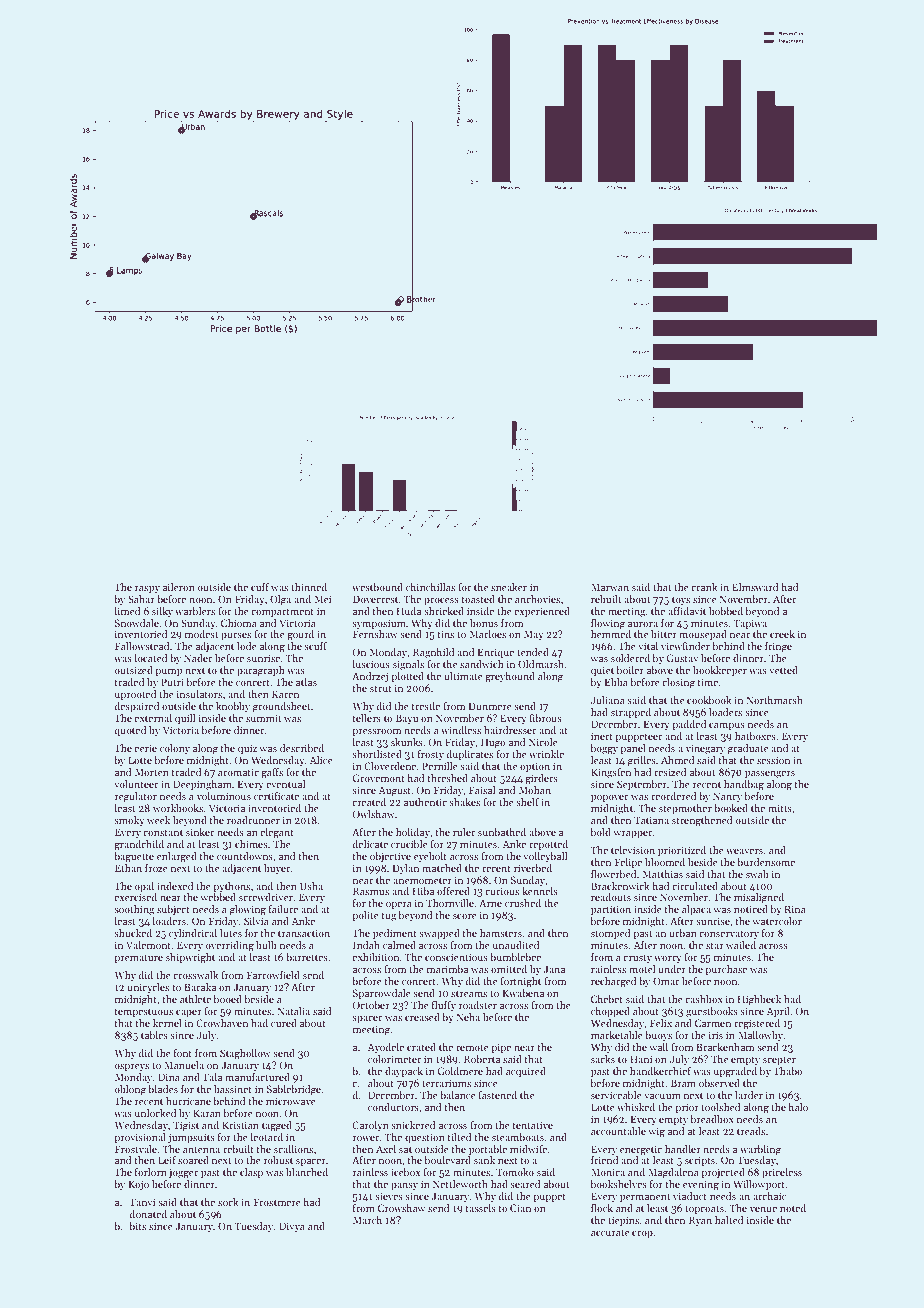  Describe the element at coordinates (760, 1150) in the screenshot. I see `warbling` at that location.
